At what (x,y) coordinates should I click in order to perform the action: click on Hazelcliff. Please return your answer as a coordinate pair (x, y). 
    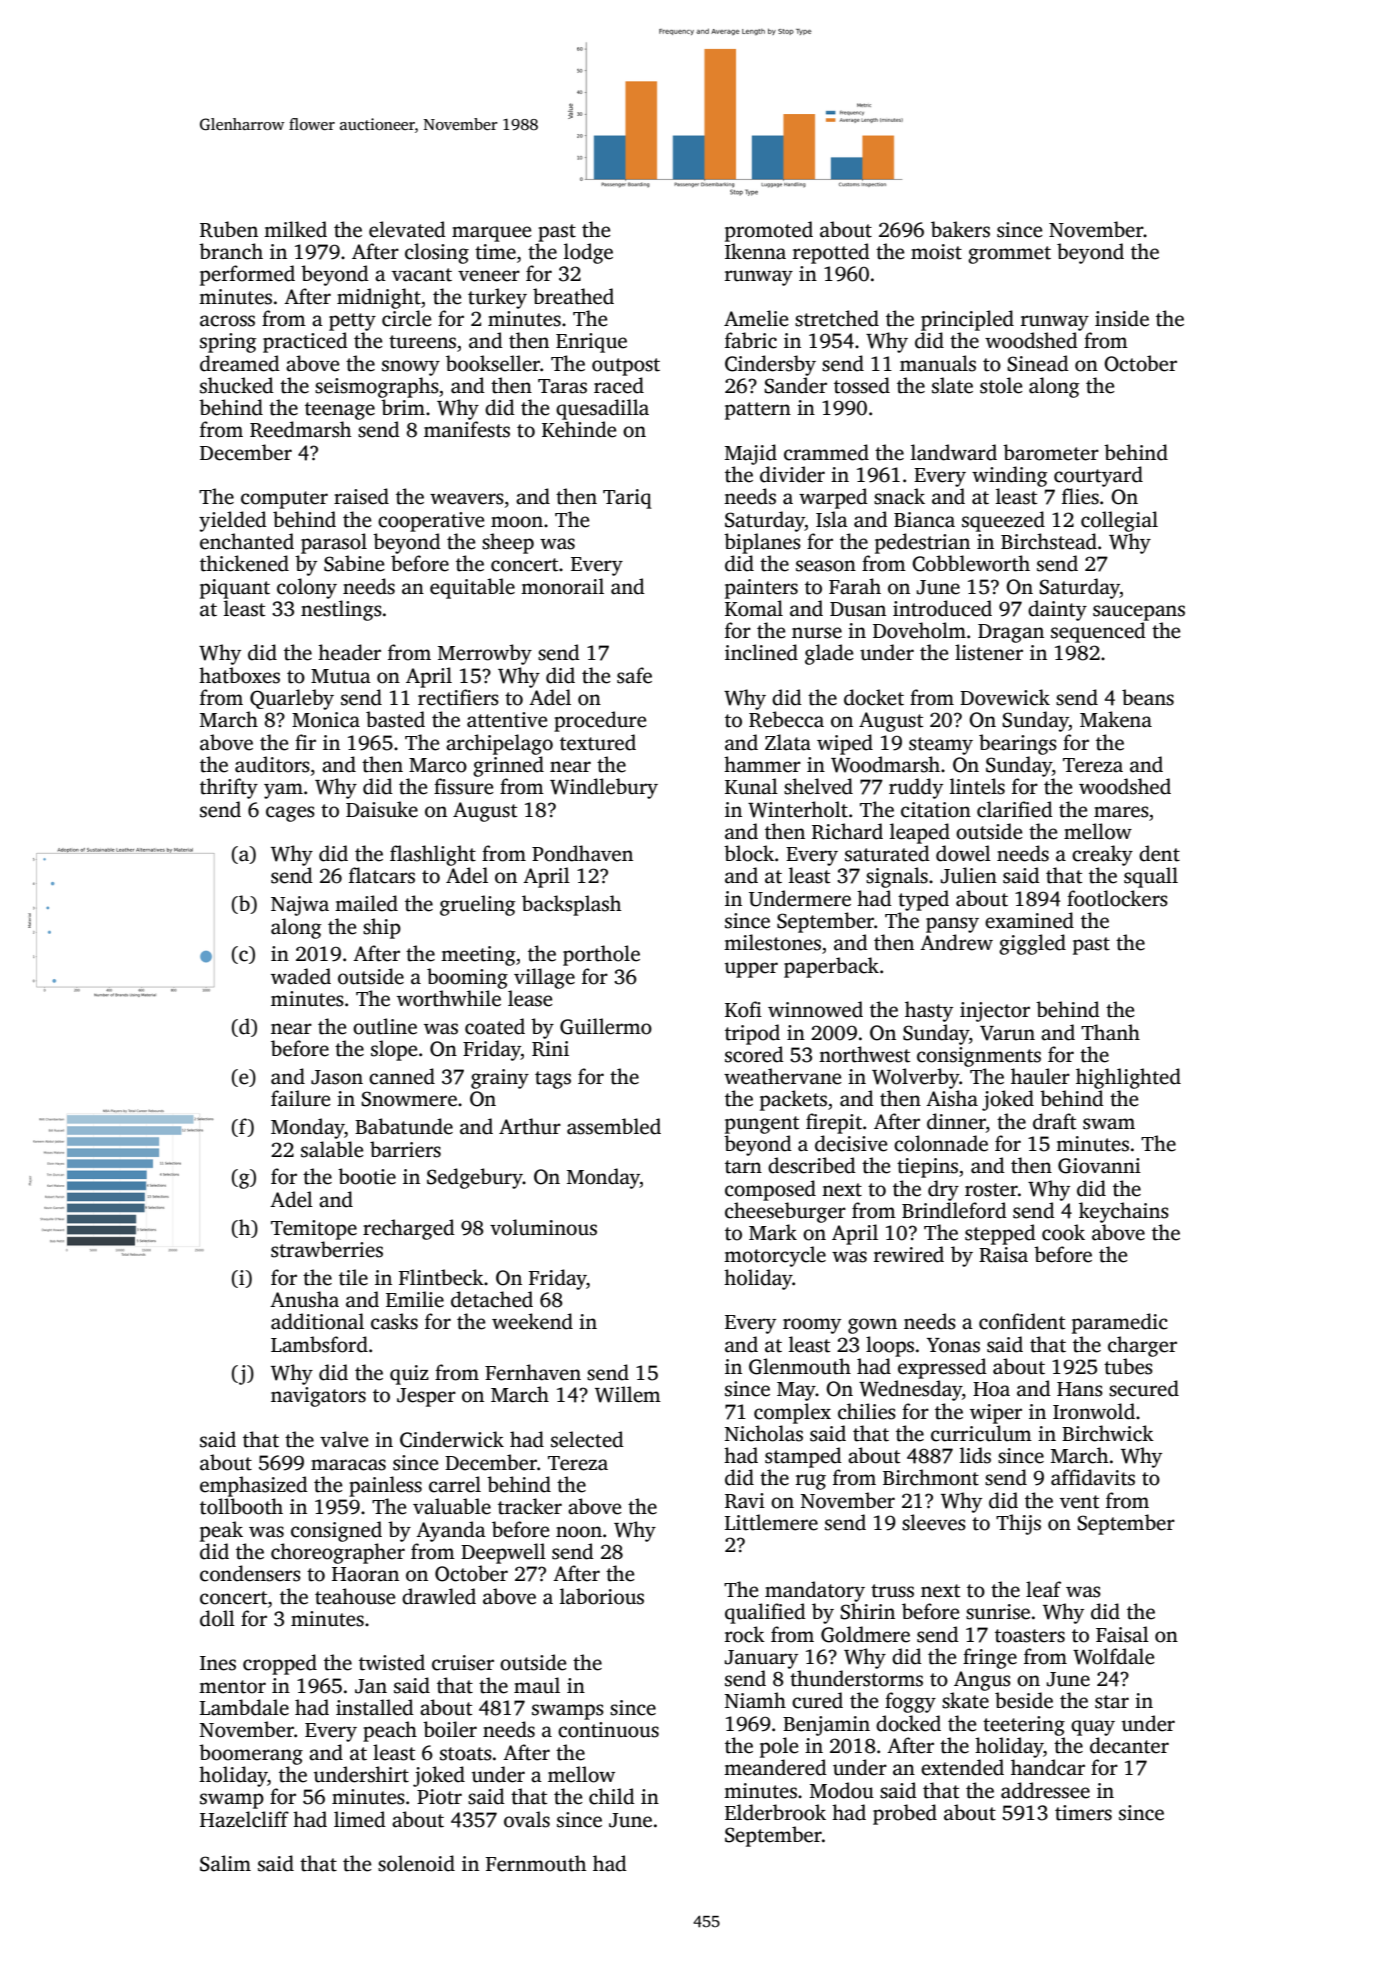
    Looking at the image, I should click on (244, 1819).
